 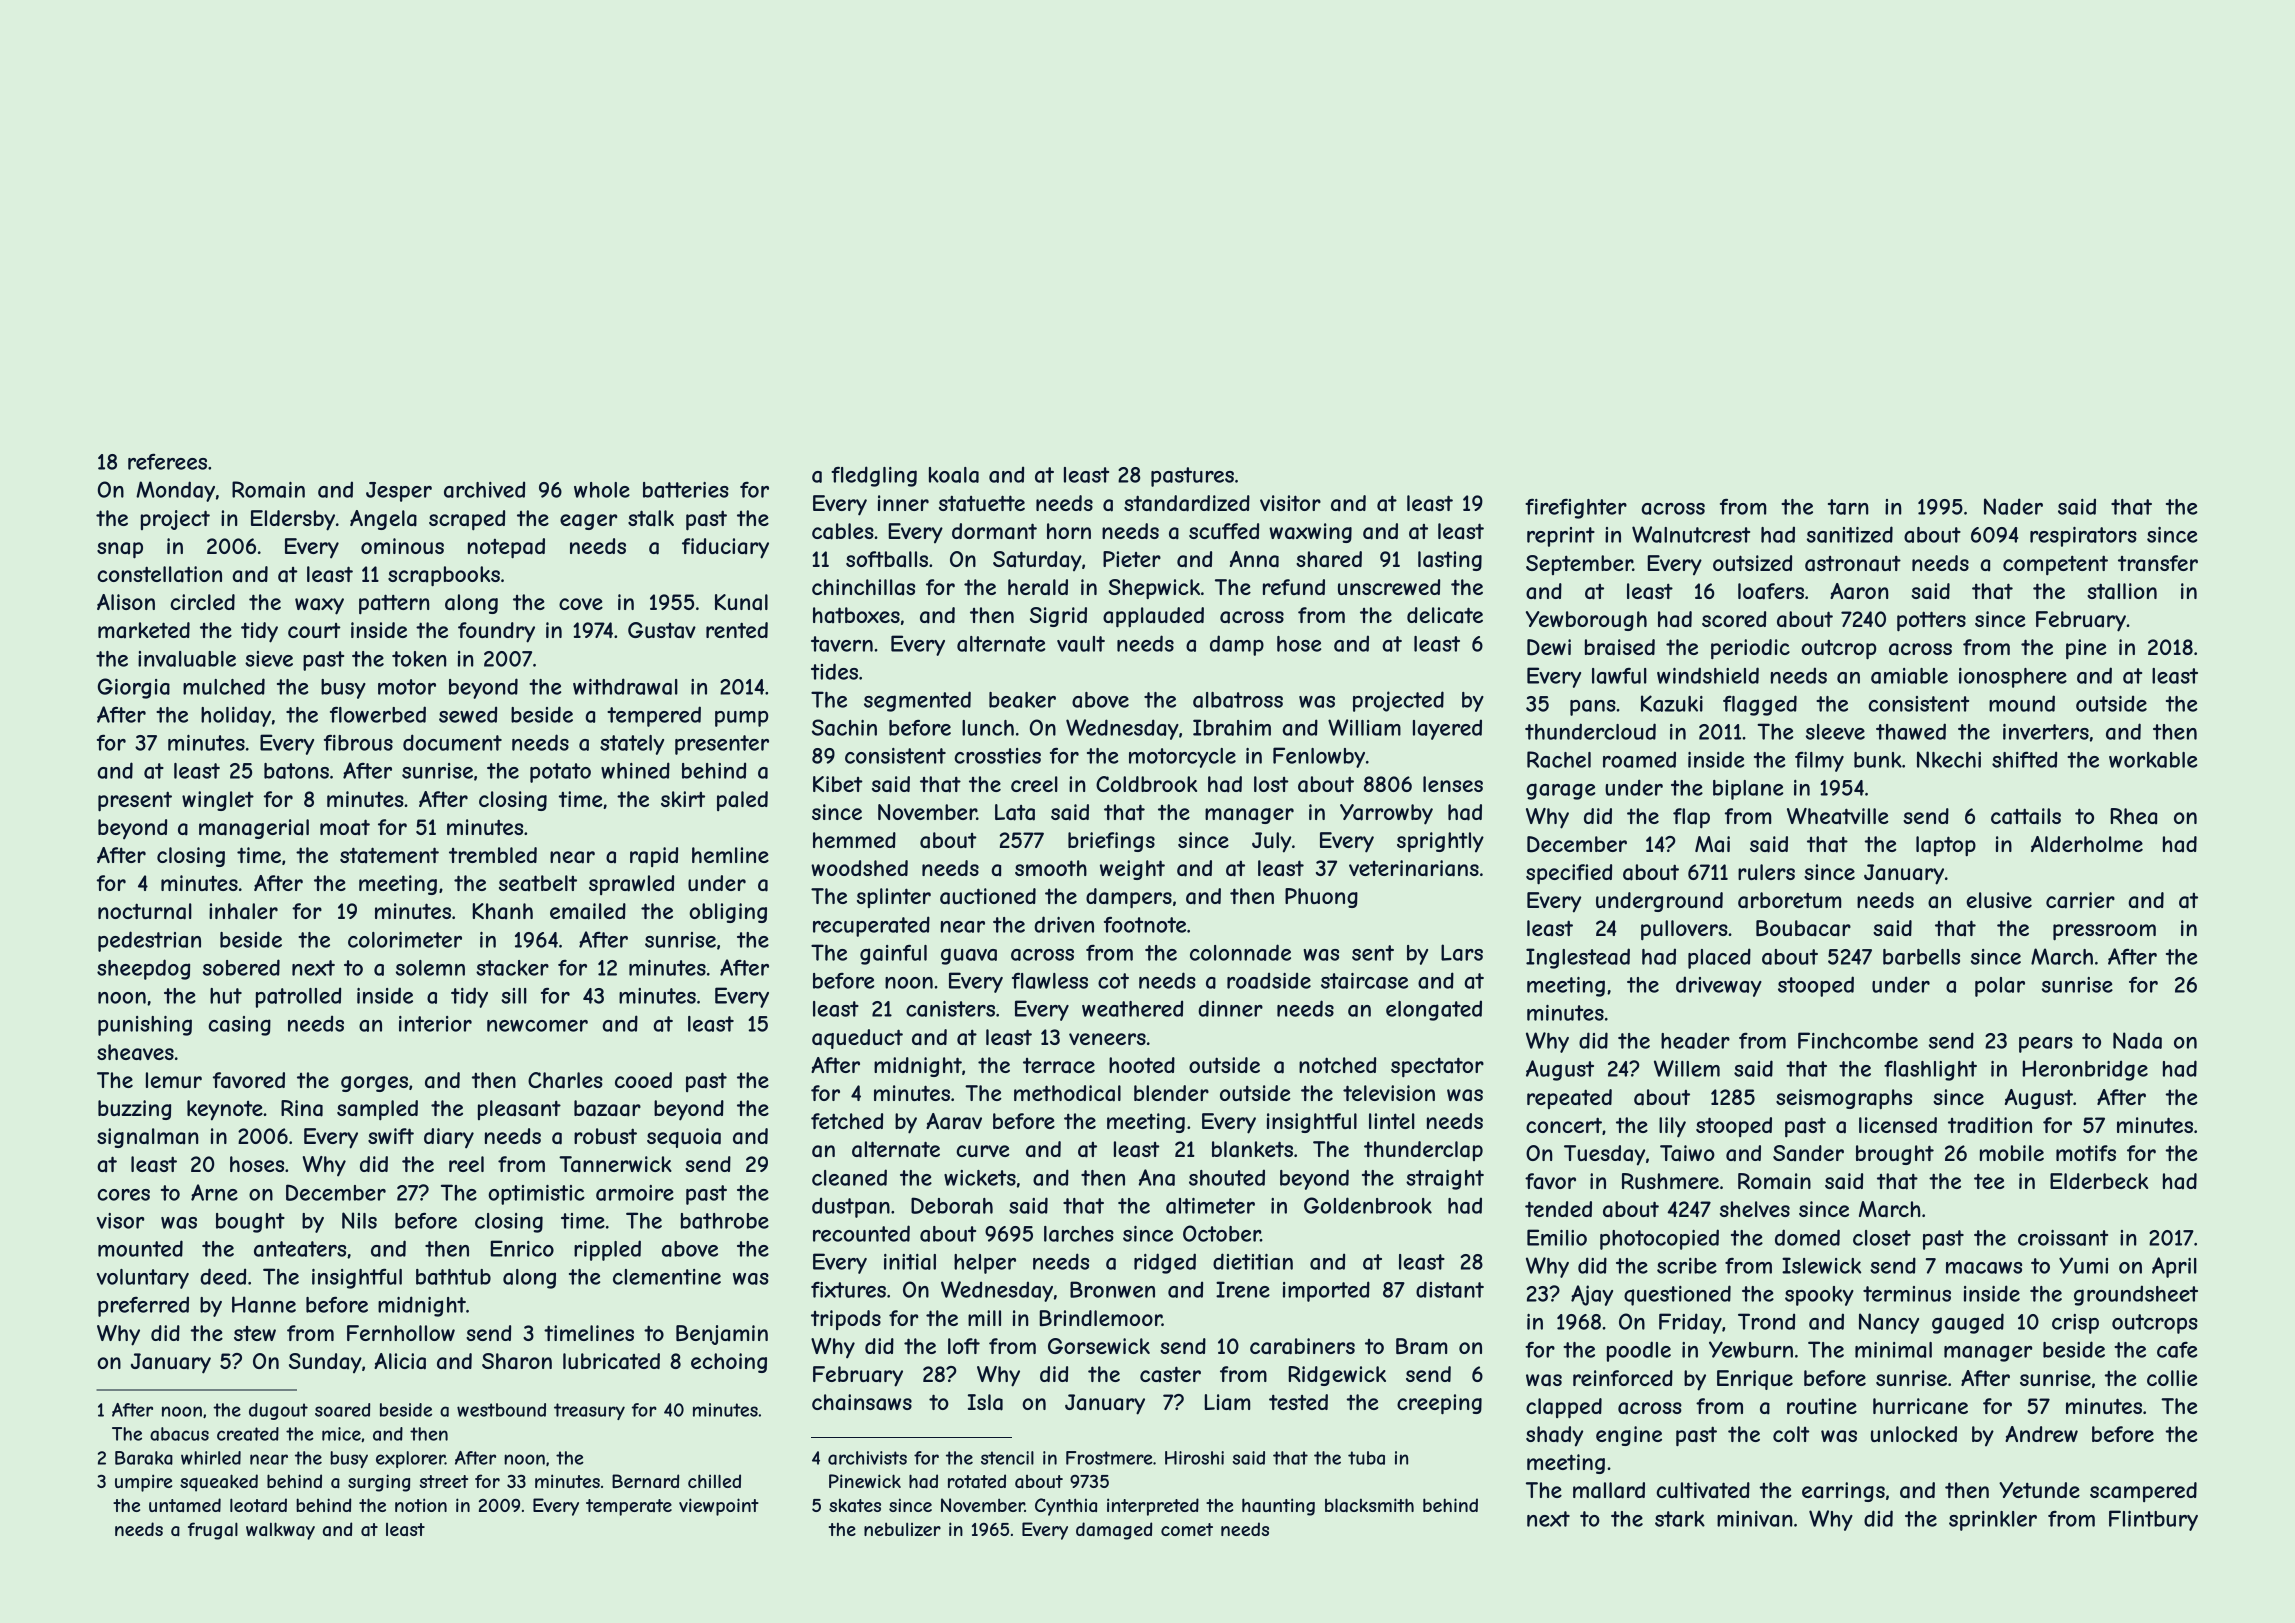 What do you see at coordinates (867, 1458) in the screenshot?
I see `archivists` at bounding box center [867, 1458].
